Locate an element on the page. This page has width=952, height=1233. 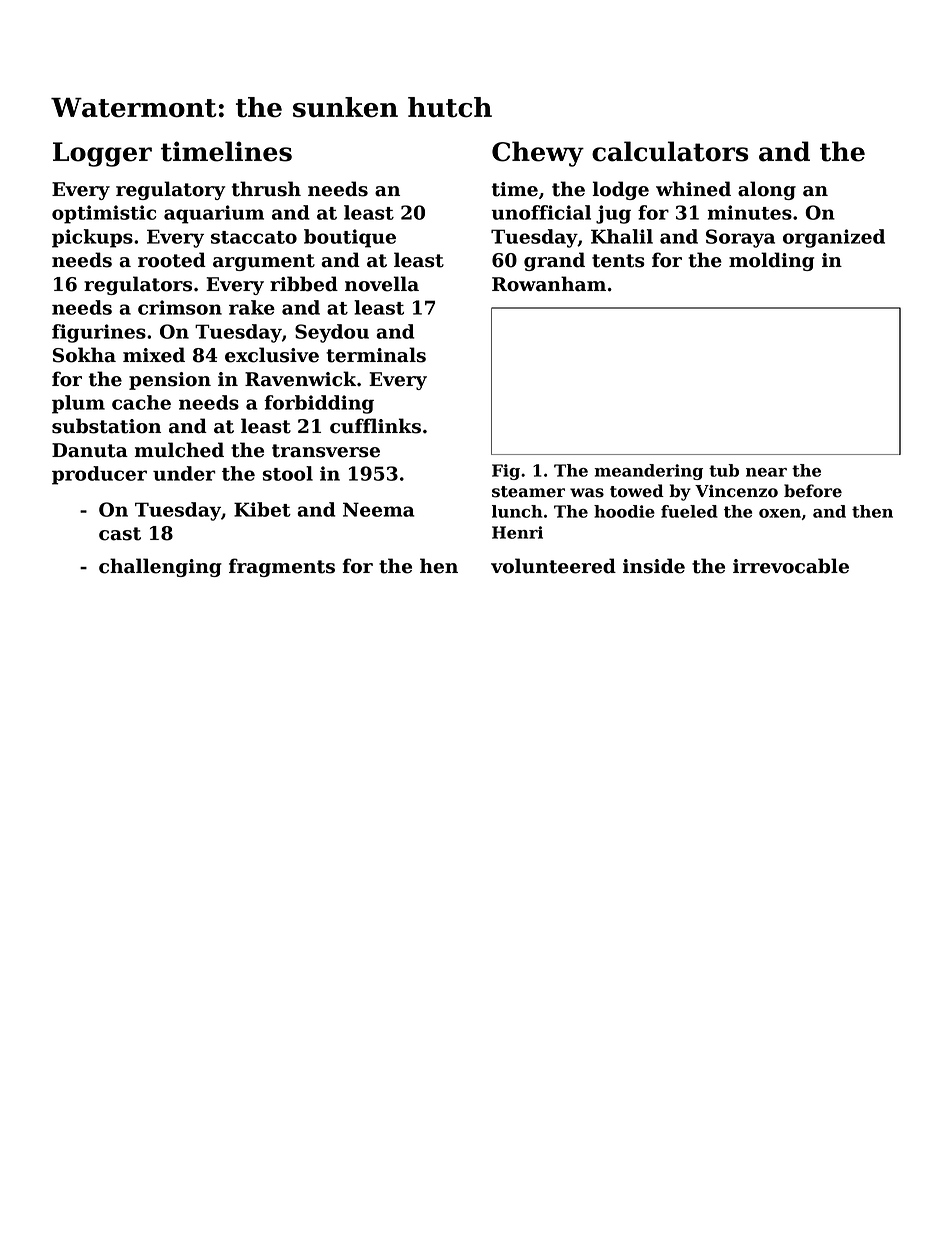
calculators is located at coordinates (670, 151).
